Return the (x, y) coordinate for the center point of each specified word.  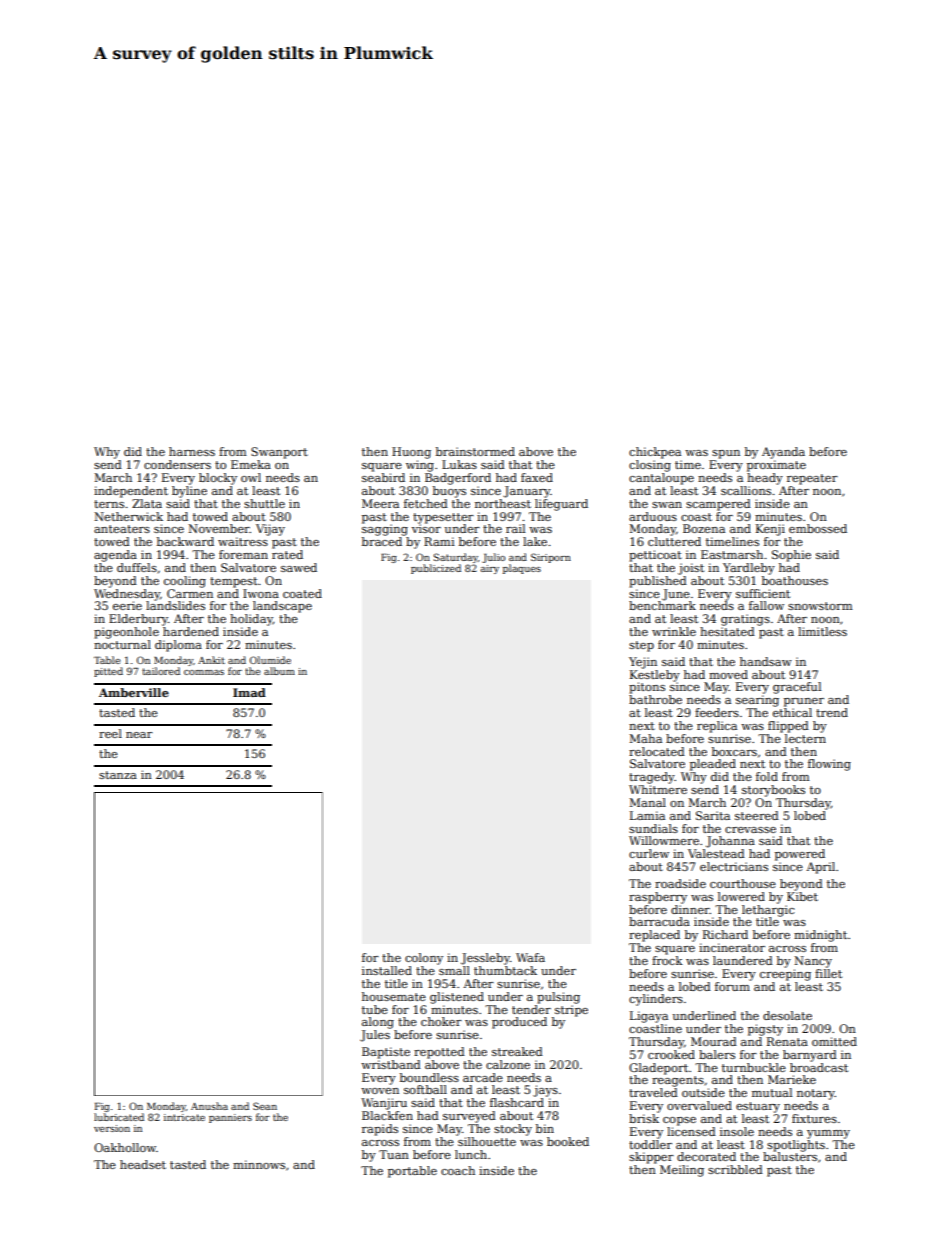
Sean (265, 1106)
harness (192, 451)
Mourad (714, 1041)
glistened (457, 998)
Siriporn (551, 558)
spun (726, 454)
